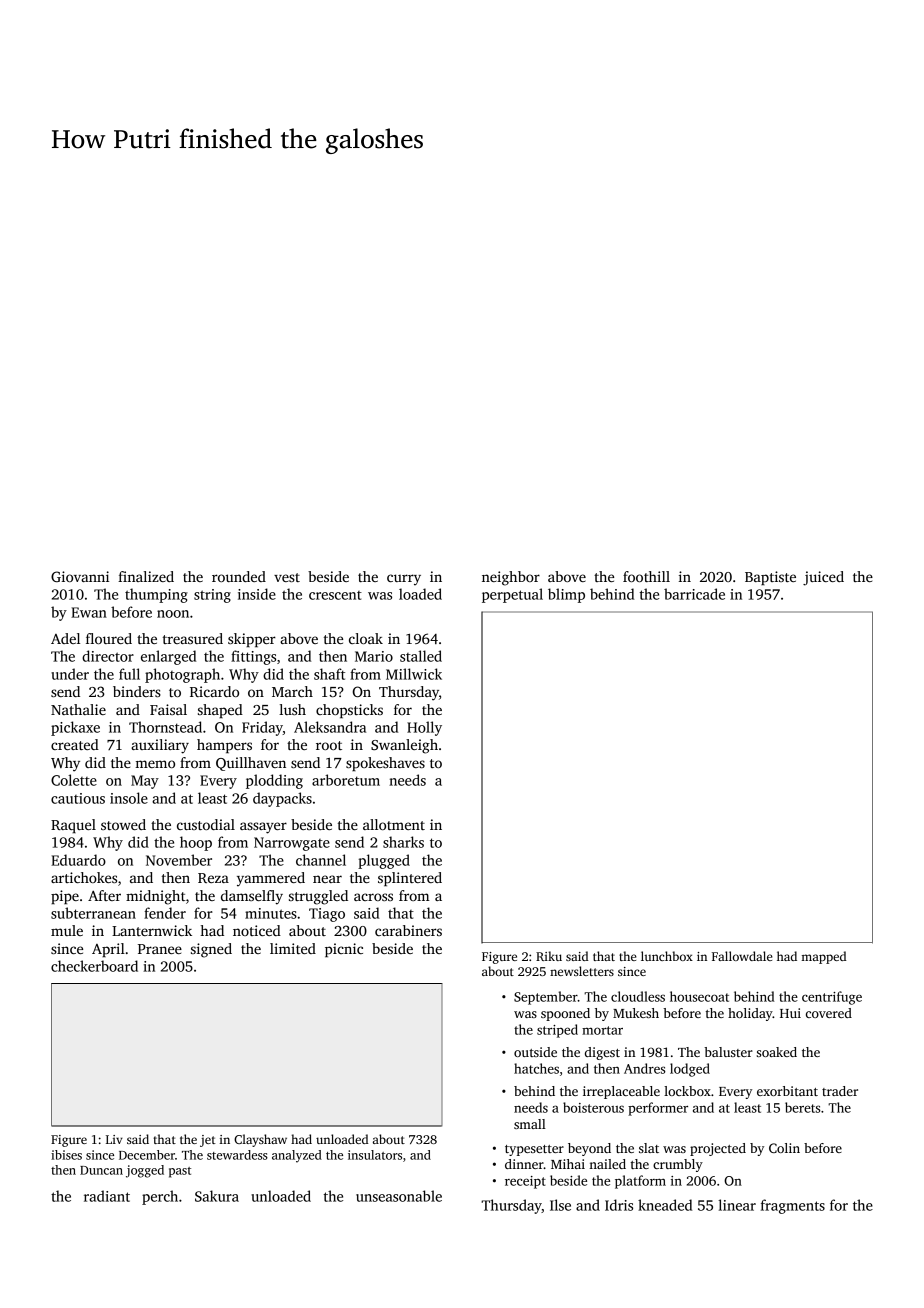  What do you see at coordinates (399, 1196) in the image?
I see `unseasonable` at bounding box center [399, 1196].
